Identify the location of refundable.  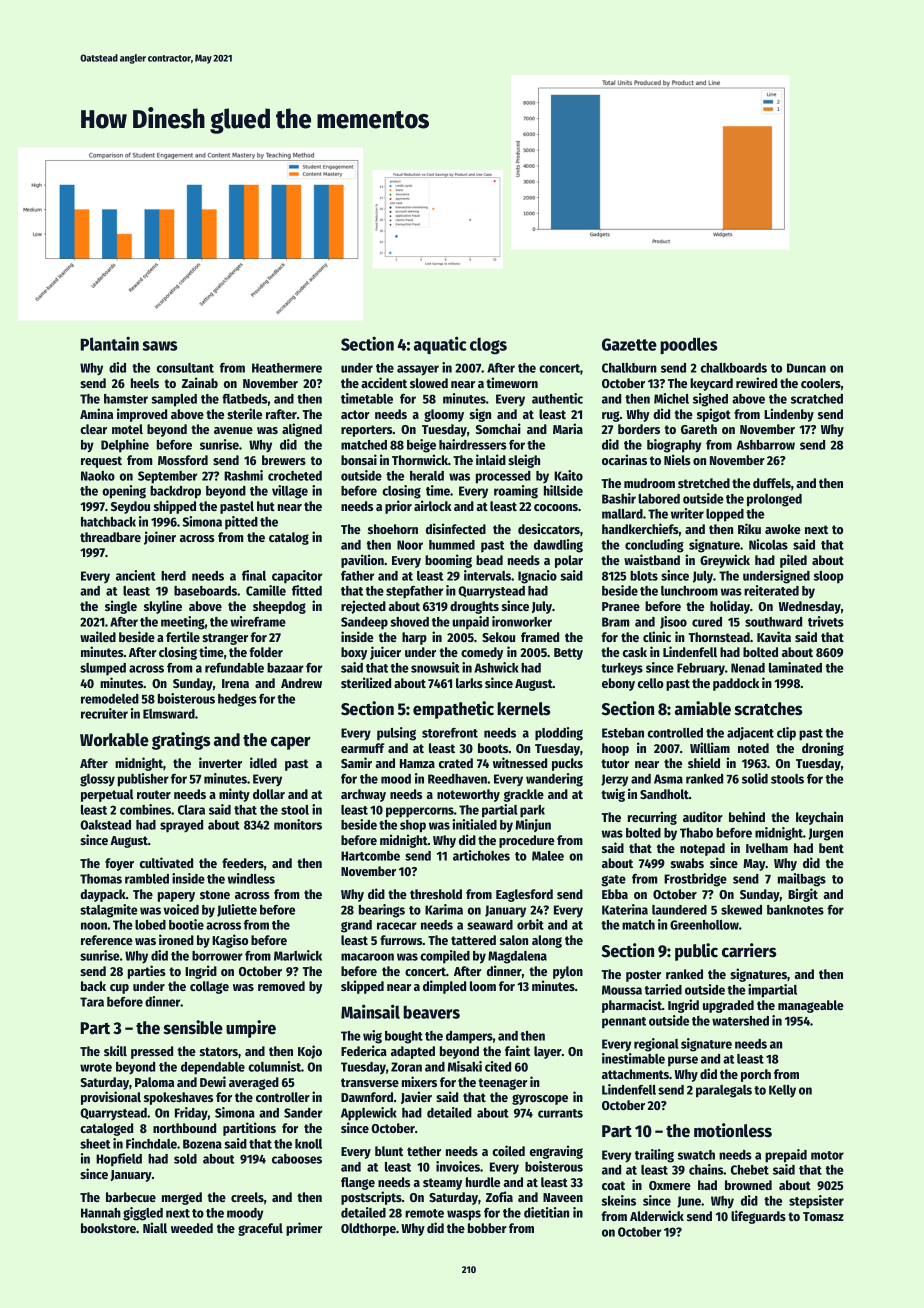
(234, 668).
